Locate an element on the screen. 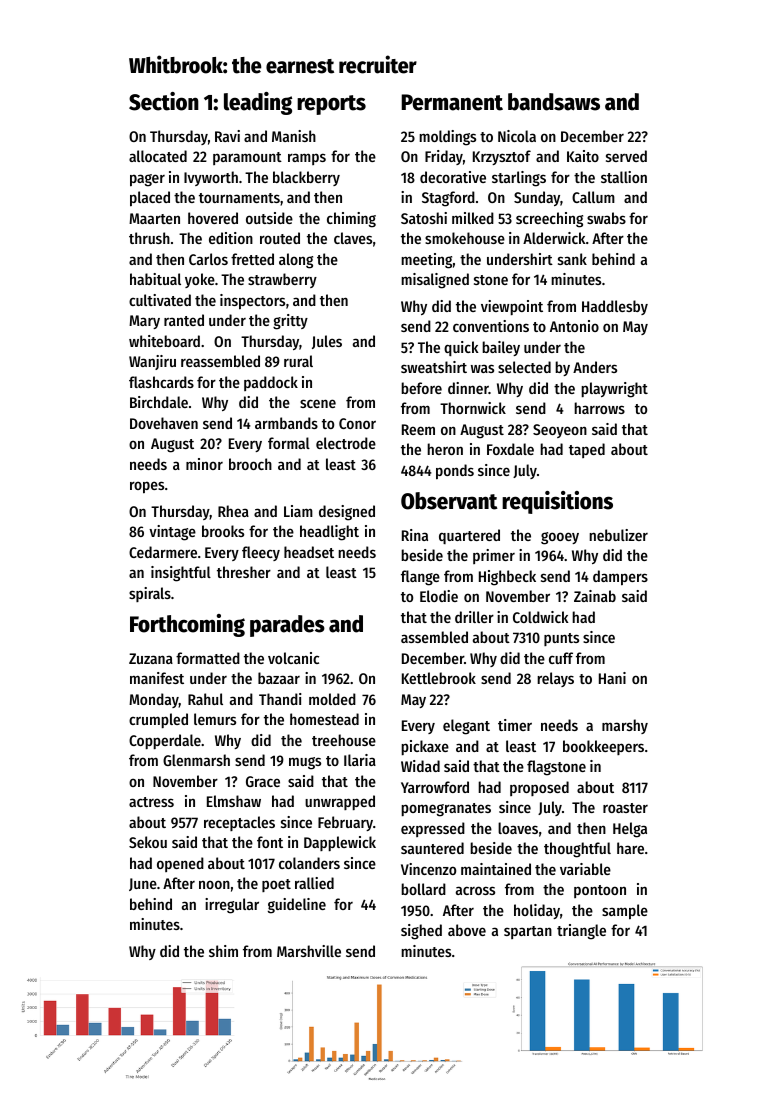  Coldwick is located at coordinates (541, 617).
